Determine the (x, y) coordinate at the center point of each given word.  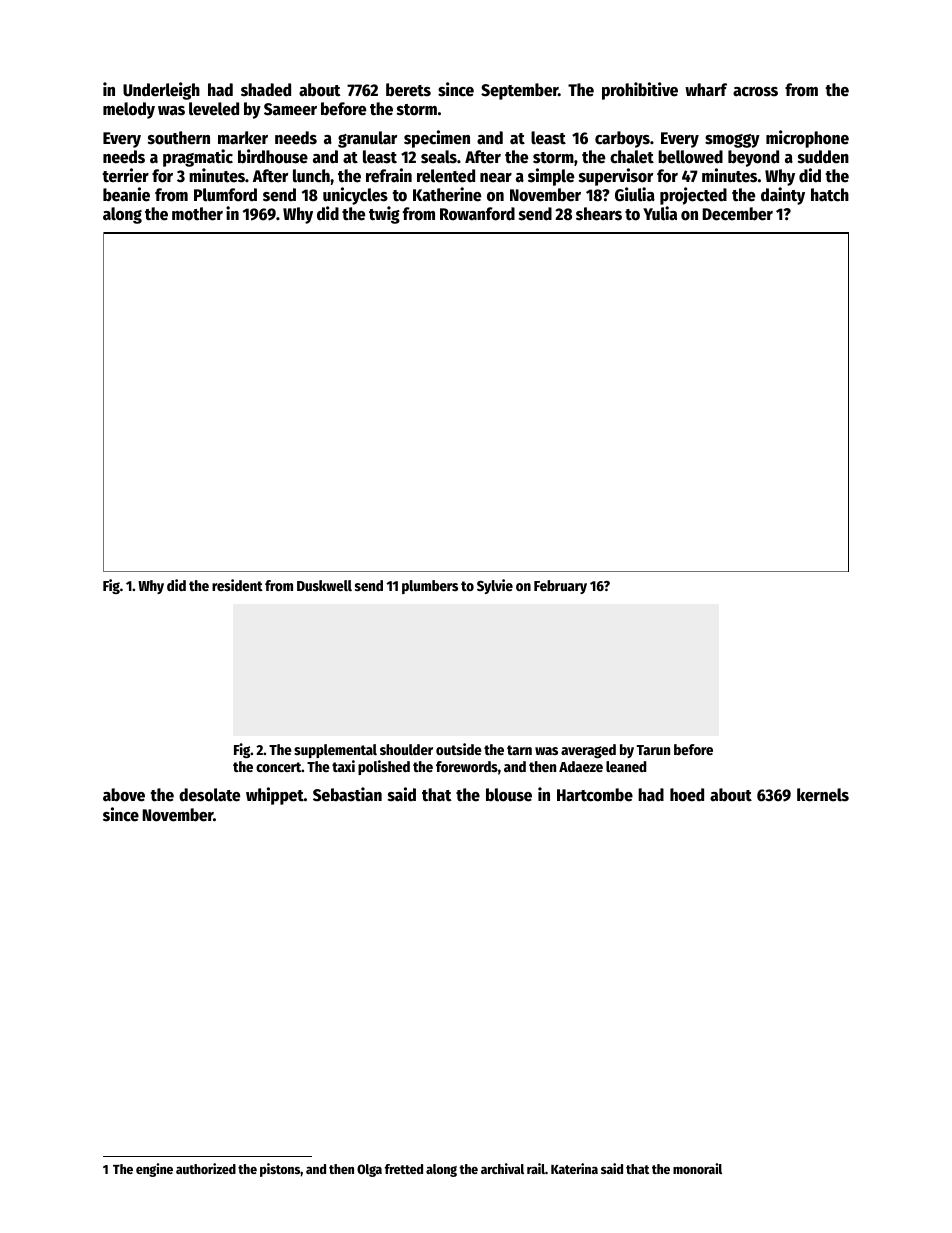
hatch (830, 195)
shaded (266, 90)
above (124, 795)
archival (502, 1168)
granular (367, 139)
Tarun (653, 750)
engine (154, 1170)
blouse (509, 795)
